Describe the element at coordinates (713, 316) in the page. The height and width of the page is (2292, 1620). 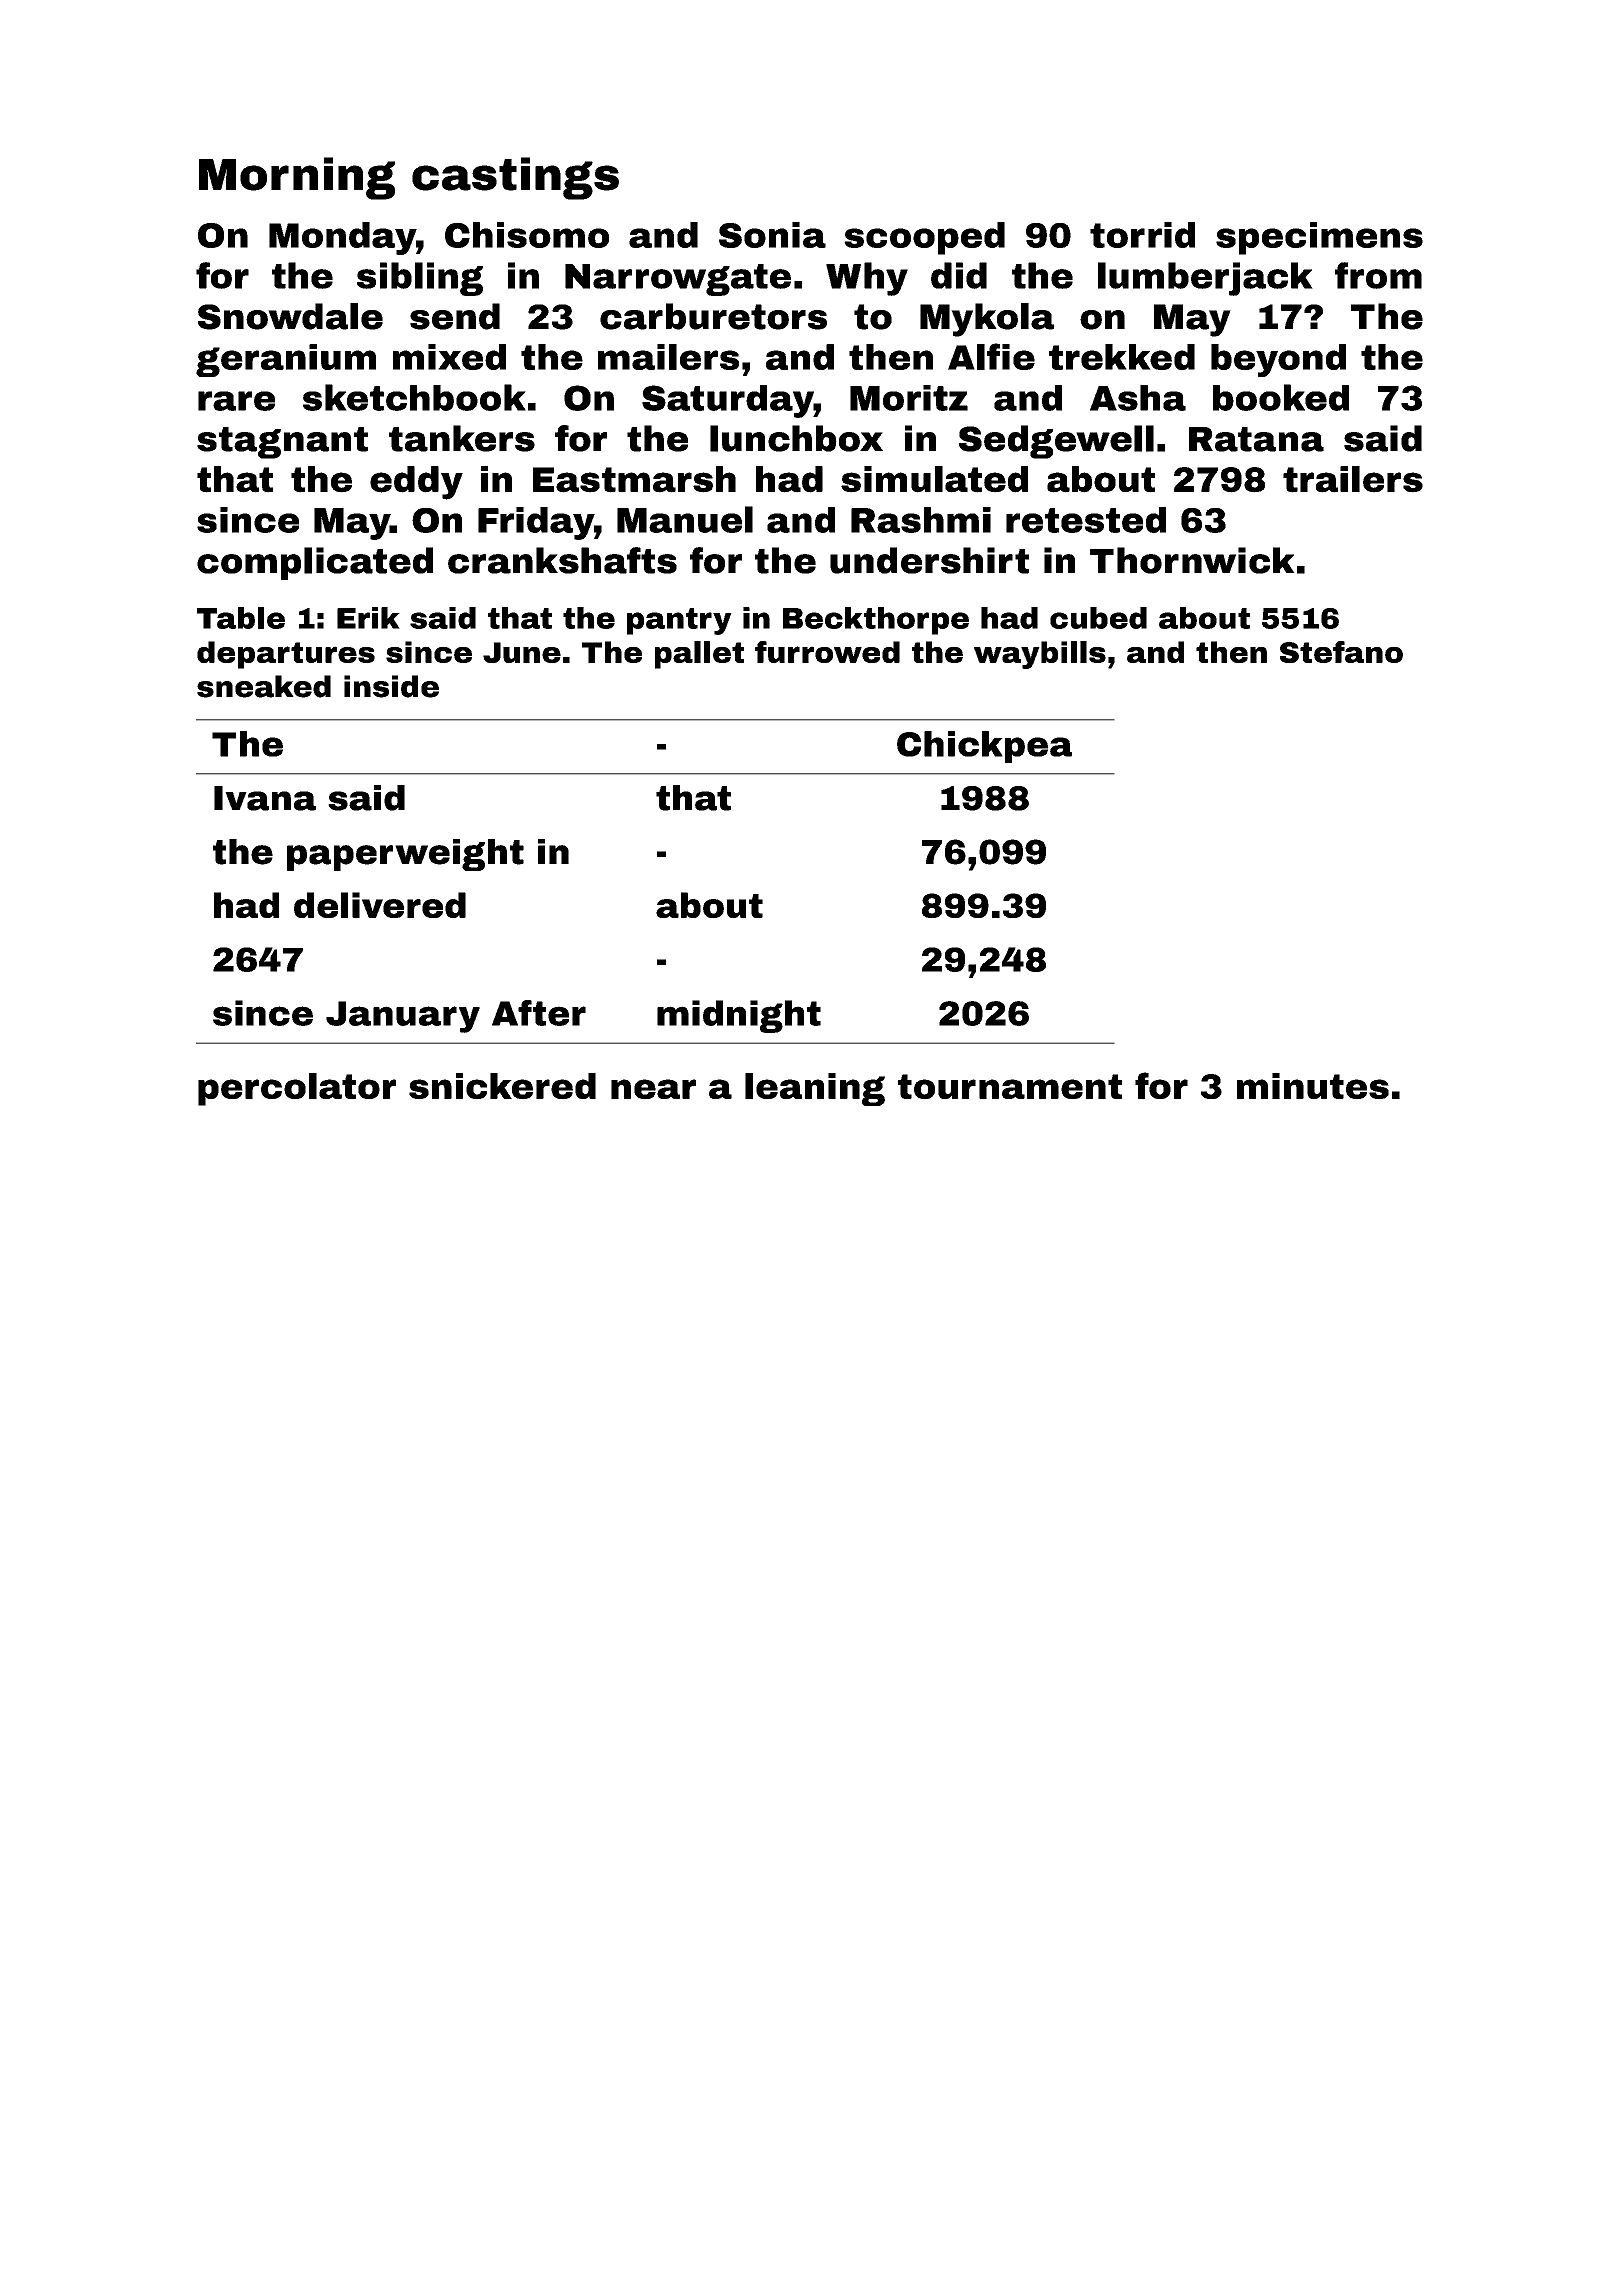
I see `carburetors` at that location.
